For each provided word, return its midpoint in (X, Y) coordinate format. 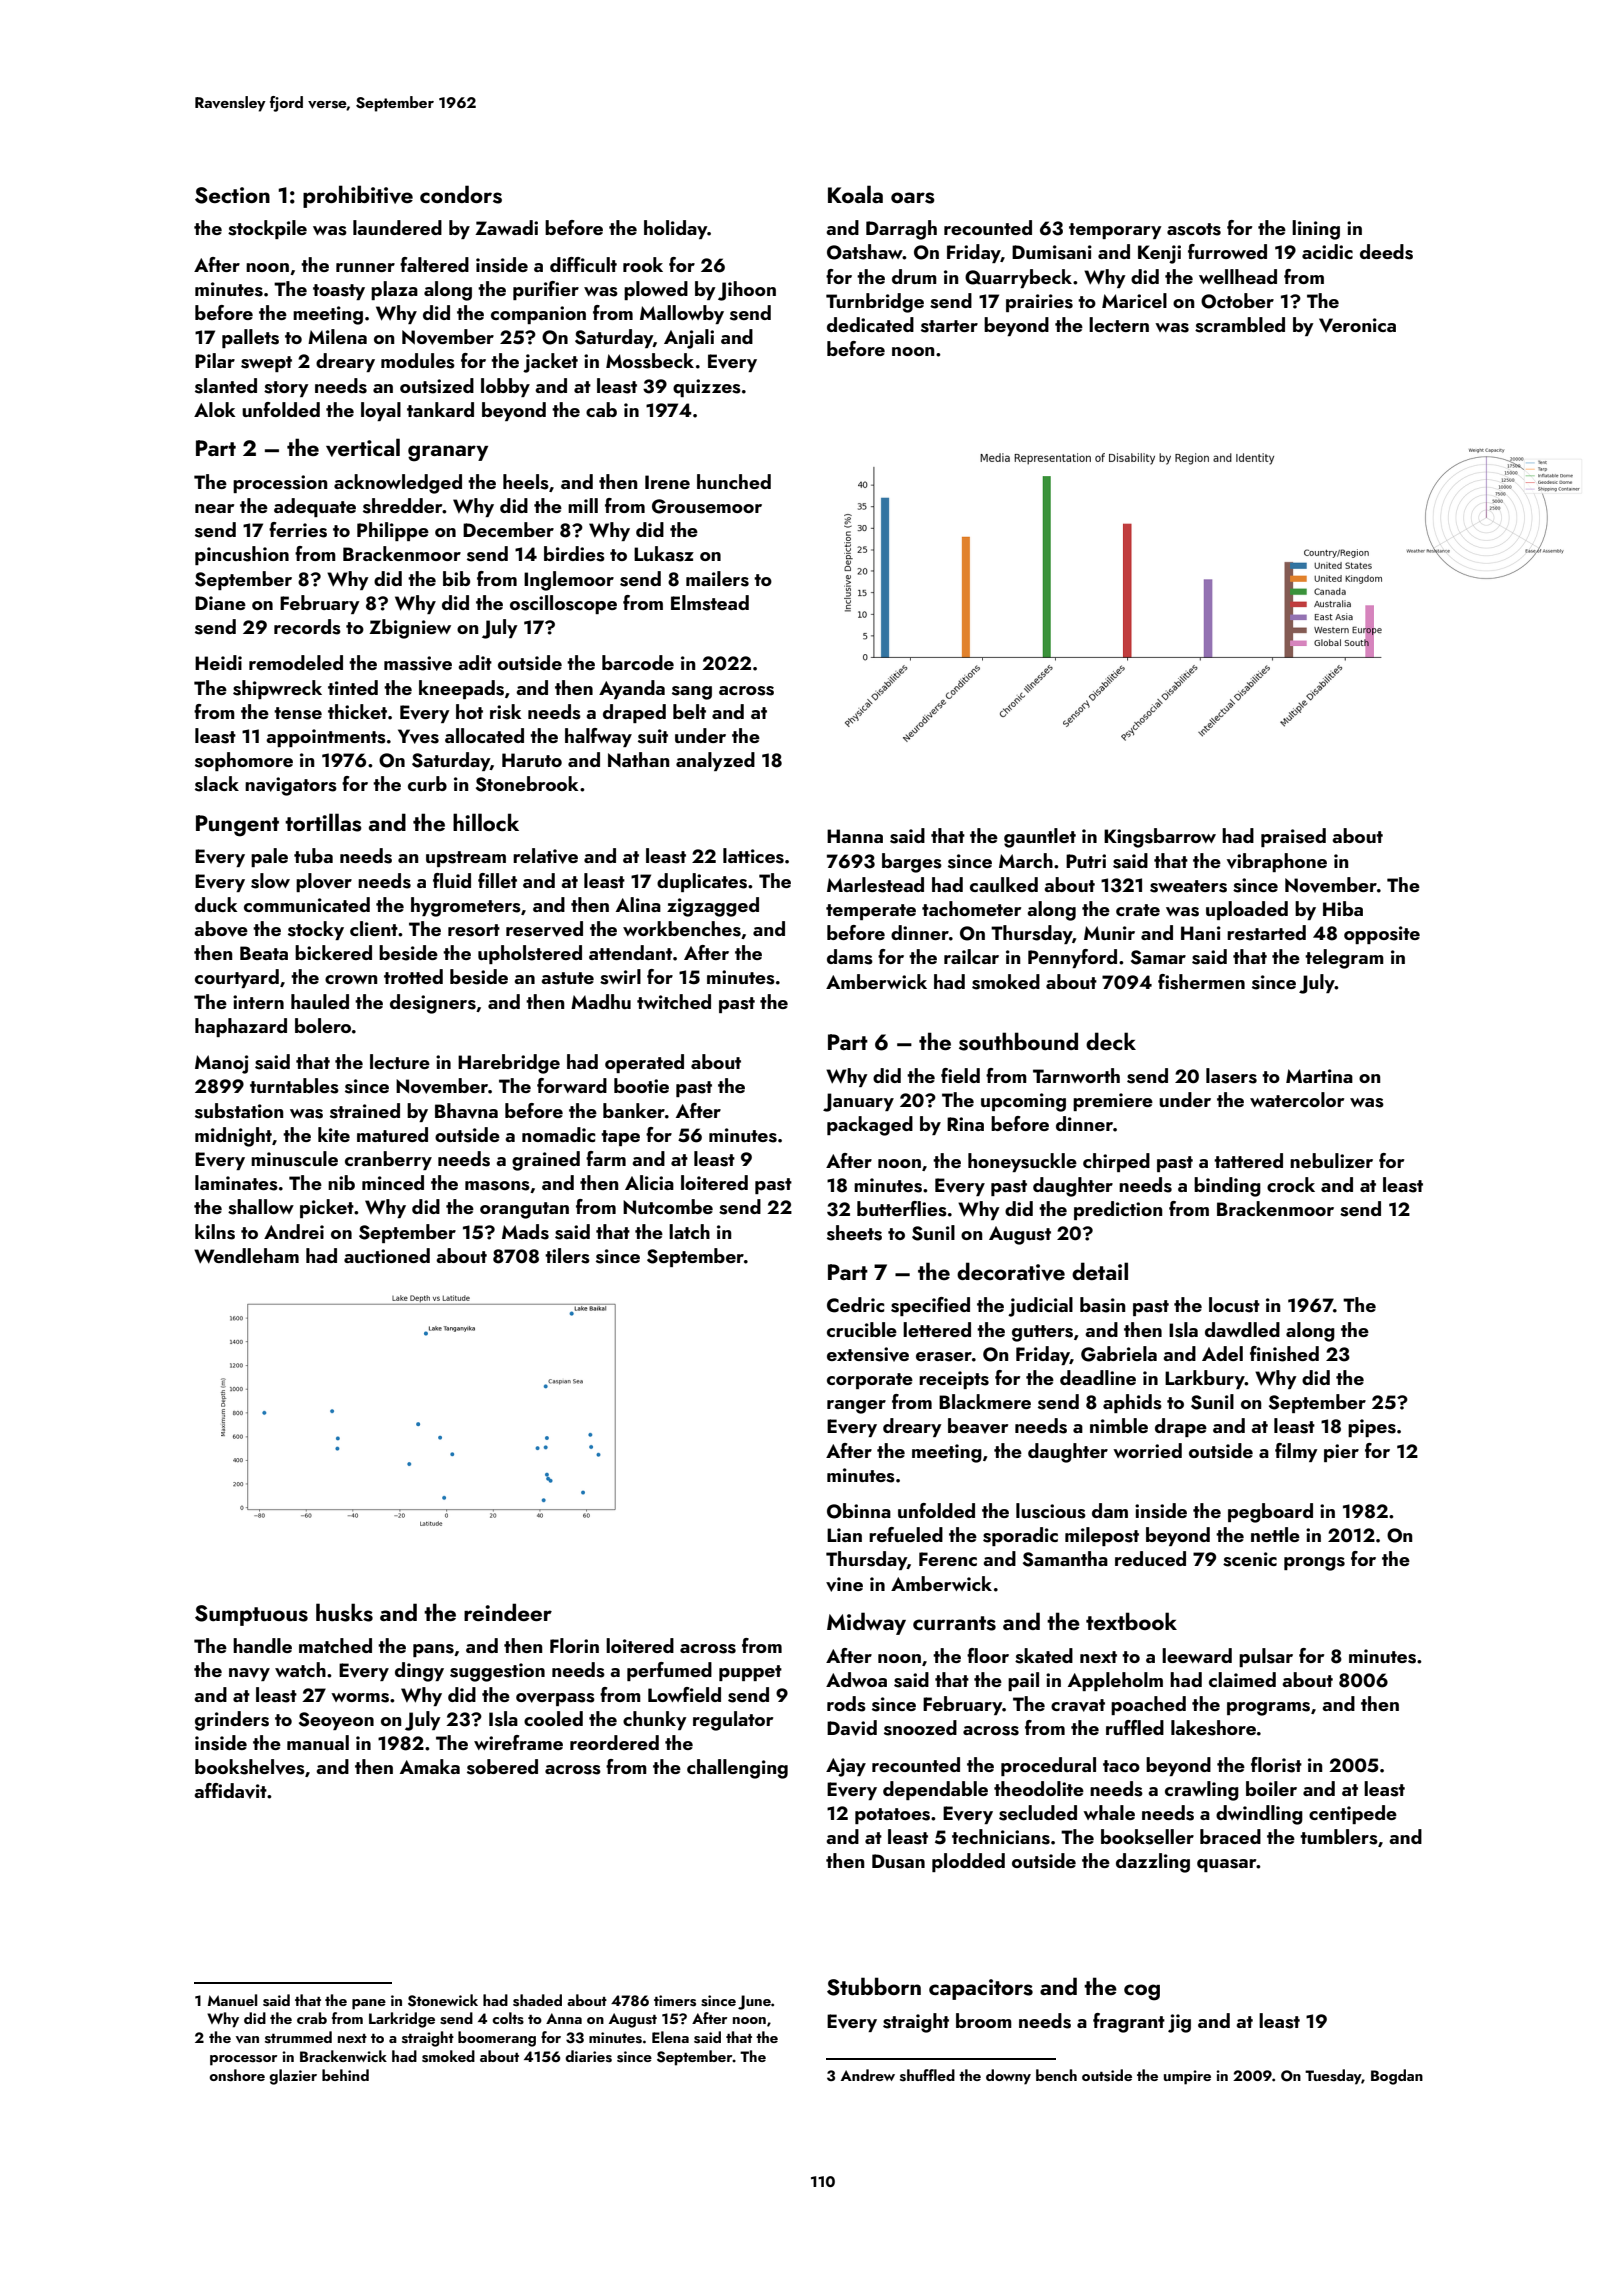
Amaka (430, 1766)
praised (1293, 837)
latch (689, 1231)
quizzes (707, 388)
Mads (525, 1232)
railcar (971, 956)
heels (526, 482)
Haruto (532, 760)
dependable (935, 1790)
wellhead (1238, 276)
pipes (1372, 1428)
